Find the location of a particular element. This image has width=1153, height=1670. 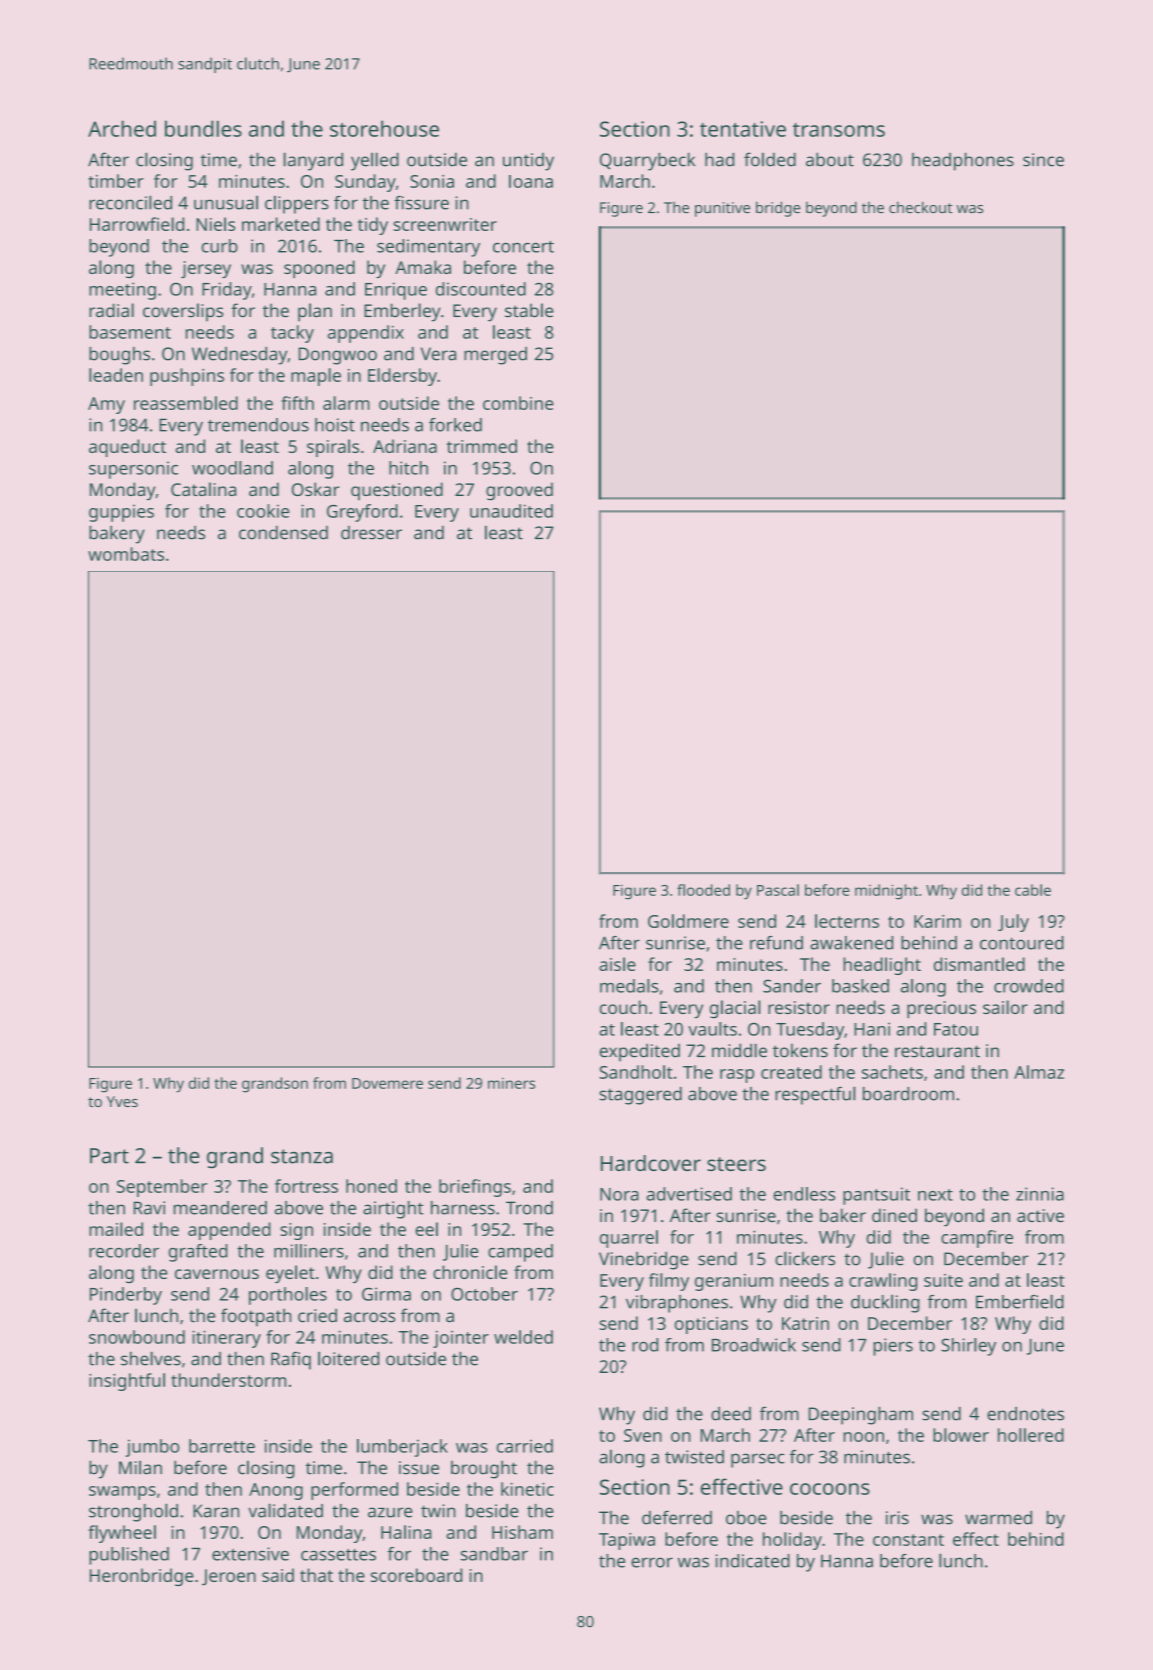

storehouse is located at coordinates (384, 128).
